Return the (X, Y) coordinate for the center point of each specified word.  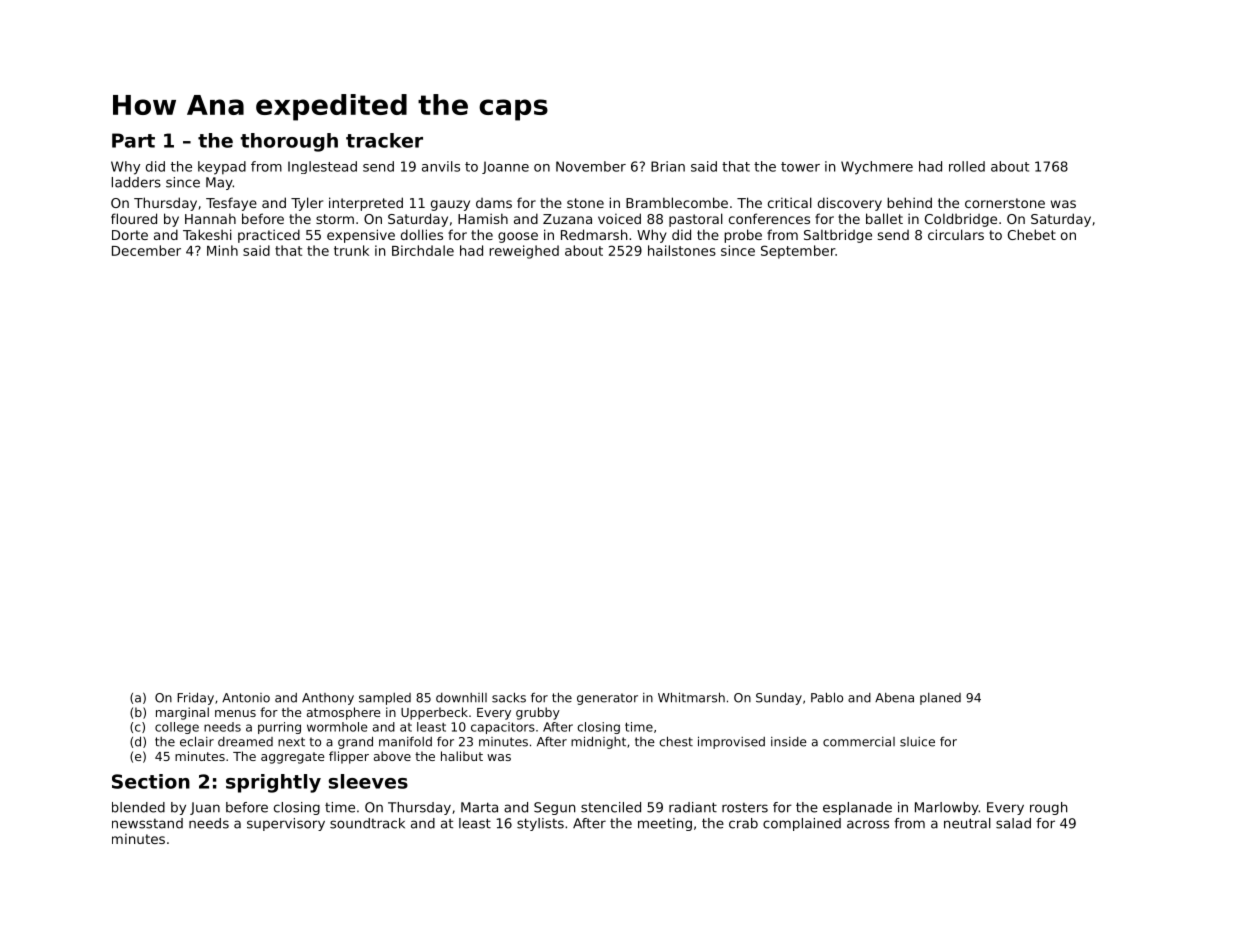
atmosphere (343, 713)
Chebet (1032, 234)
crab (743, 823)
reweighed (524, 252)
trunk (351, 250)
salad (1013, 823)
